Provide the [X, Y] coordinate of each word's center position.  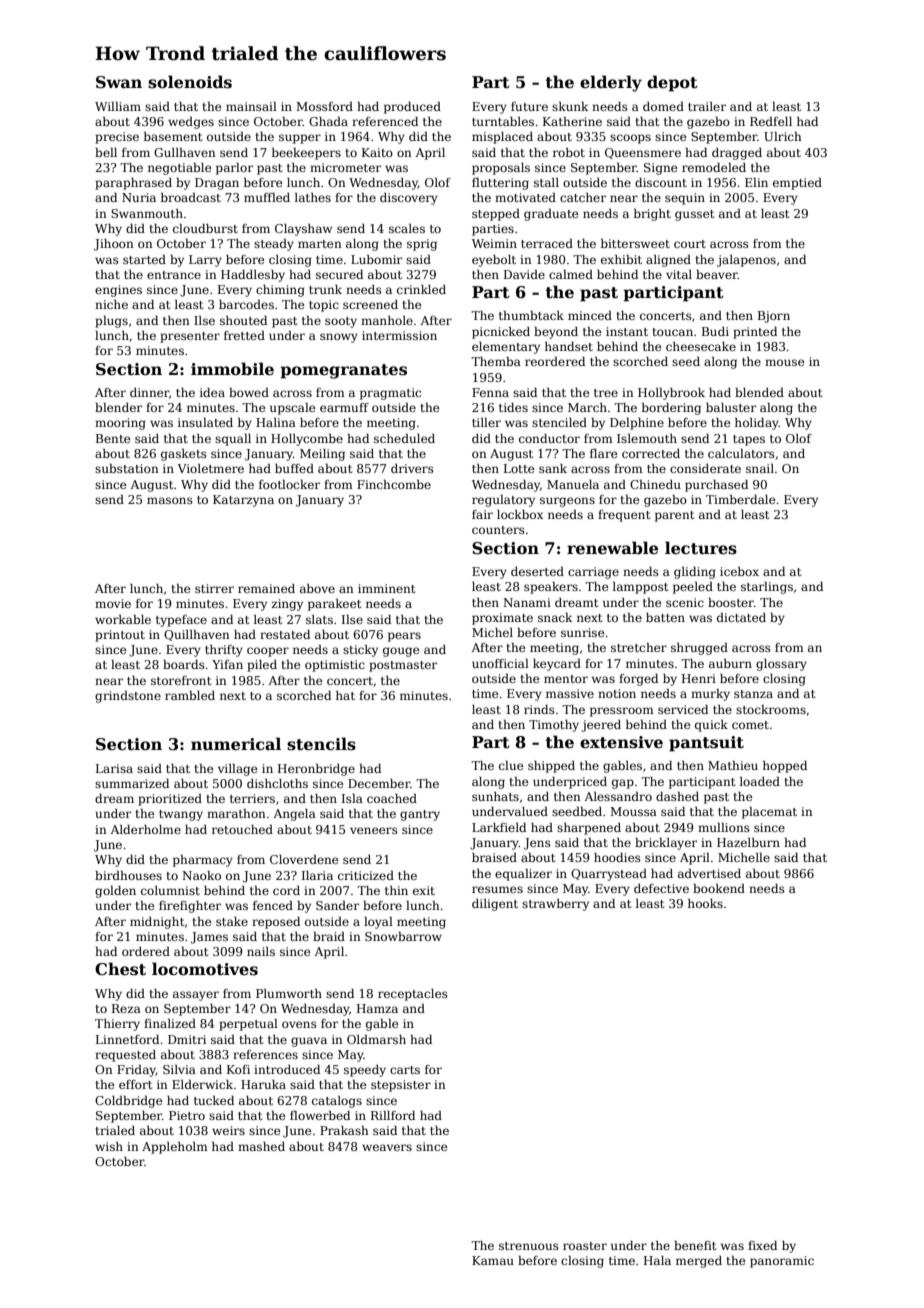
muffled [267, 197]
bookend [719, 888]
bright [652, 215]
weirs [228, 1130]
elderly [611, 83]
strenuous [529, 1246]
